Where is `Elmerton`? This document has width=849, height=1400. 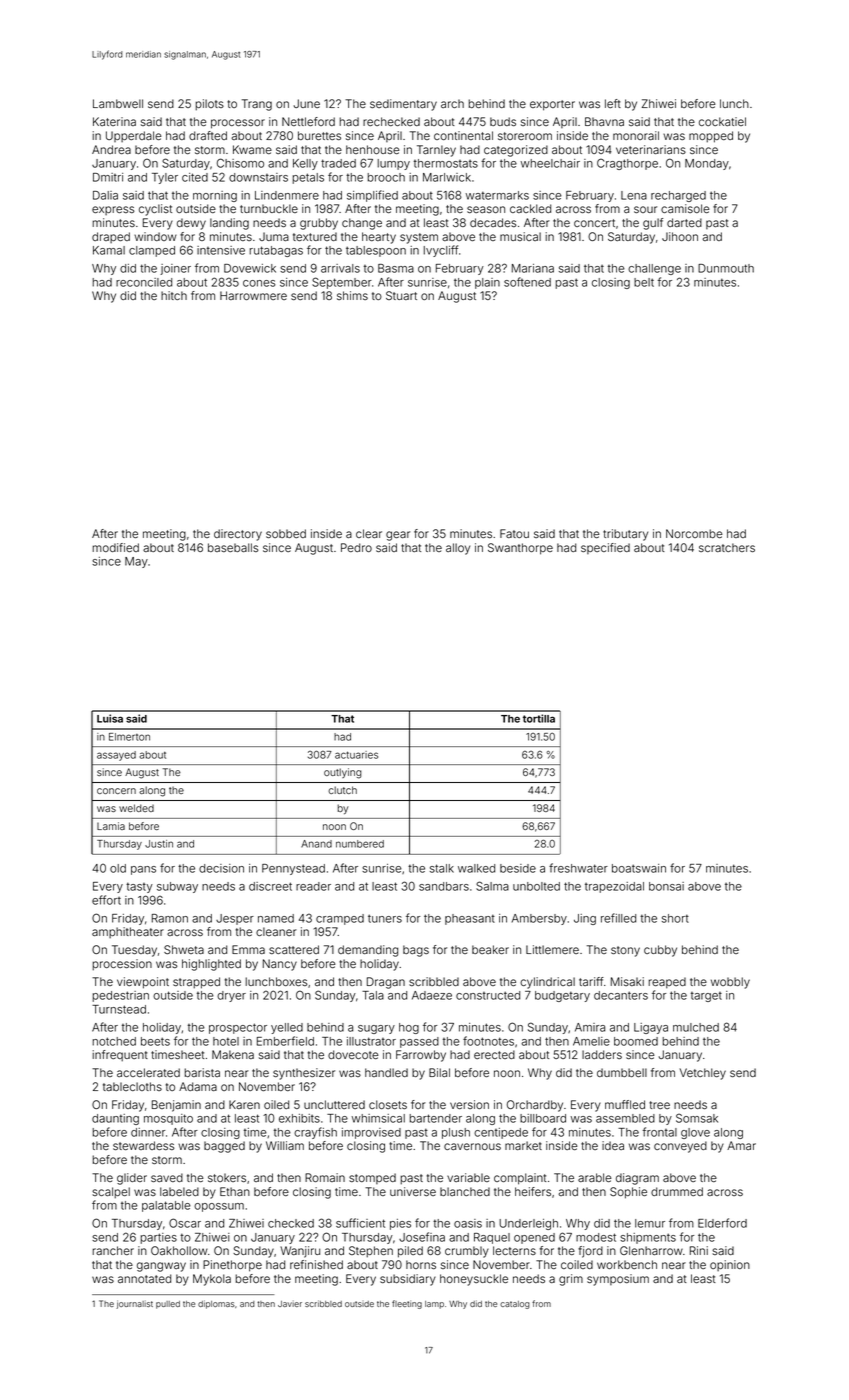
Elmerton is located at coordinates (129, 737).
